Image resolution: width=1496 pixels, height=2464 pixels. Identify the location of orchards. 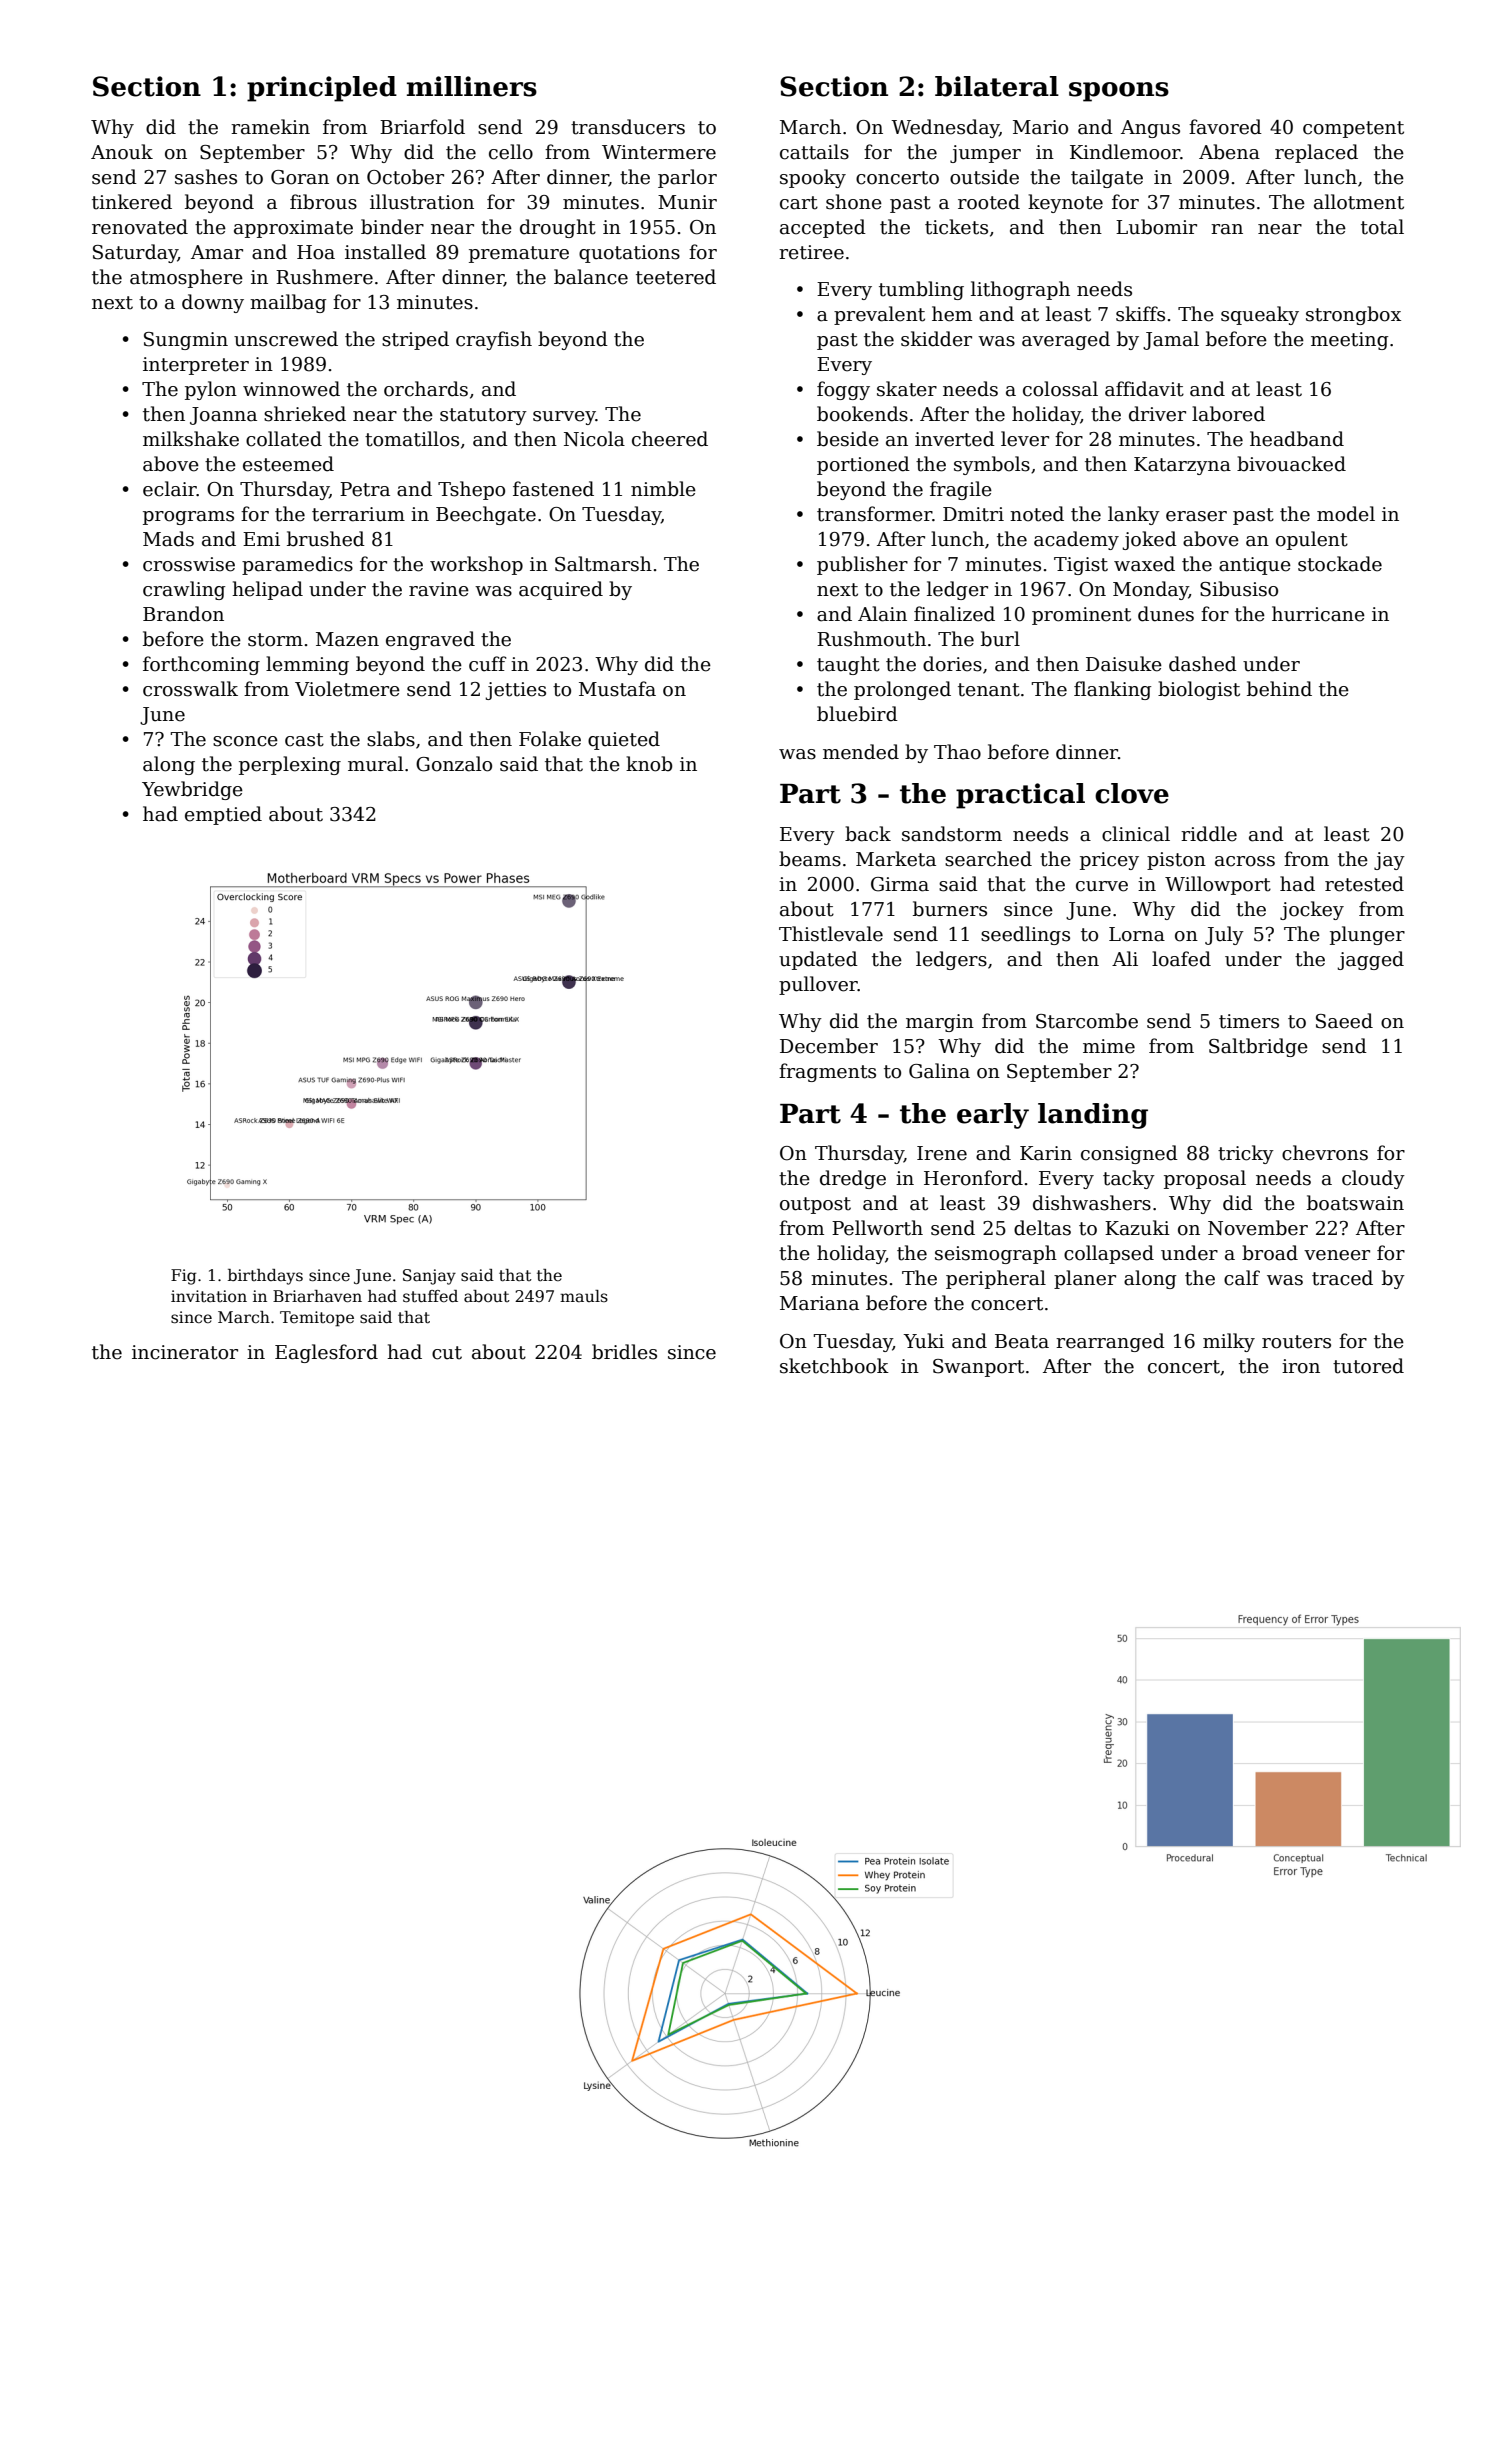
(426, 389).
